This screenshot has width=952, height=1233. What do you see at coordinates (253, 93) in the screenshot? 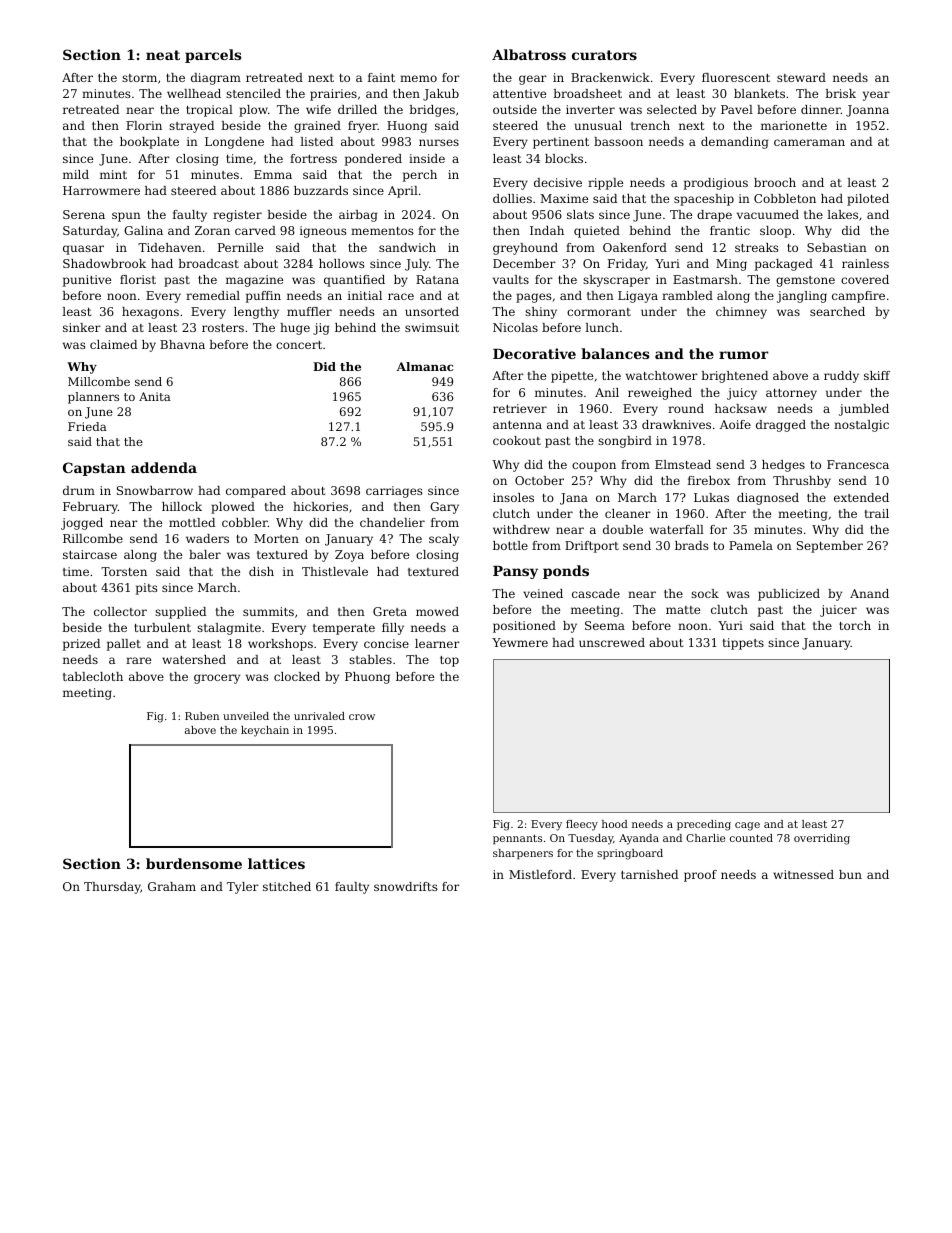
I see `stenciled` at bounding box center [253, 93].
